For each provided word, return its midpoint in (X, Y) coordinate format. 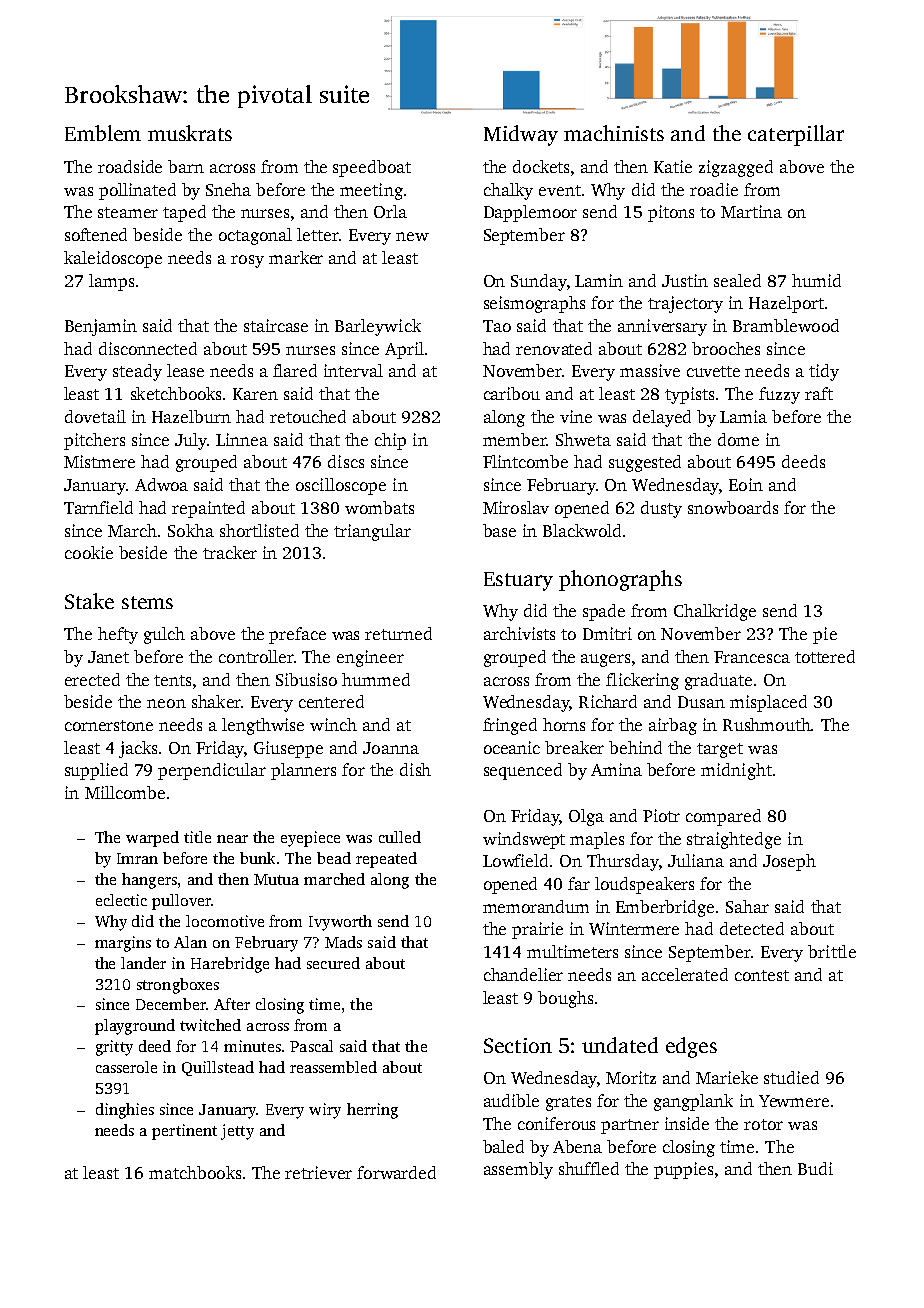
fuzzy (779, 395)
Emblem (103, 133)
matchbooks (195, 1172)
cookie (89, 552)
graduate (718, 681)
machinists (614, 133)
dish (415, 769)
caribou (512, 393)
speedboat (372, 168)
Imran (137, 858)
